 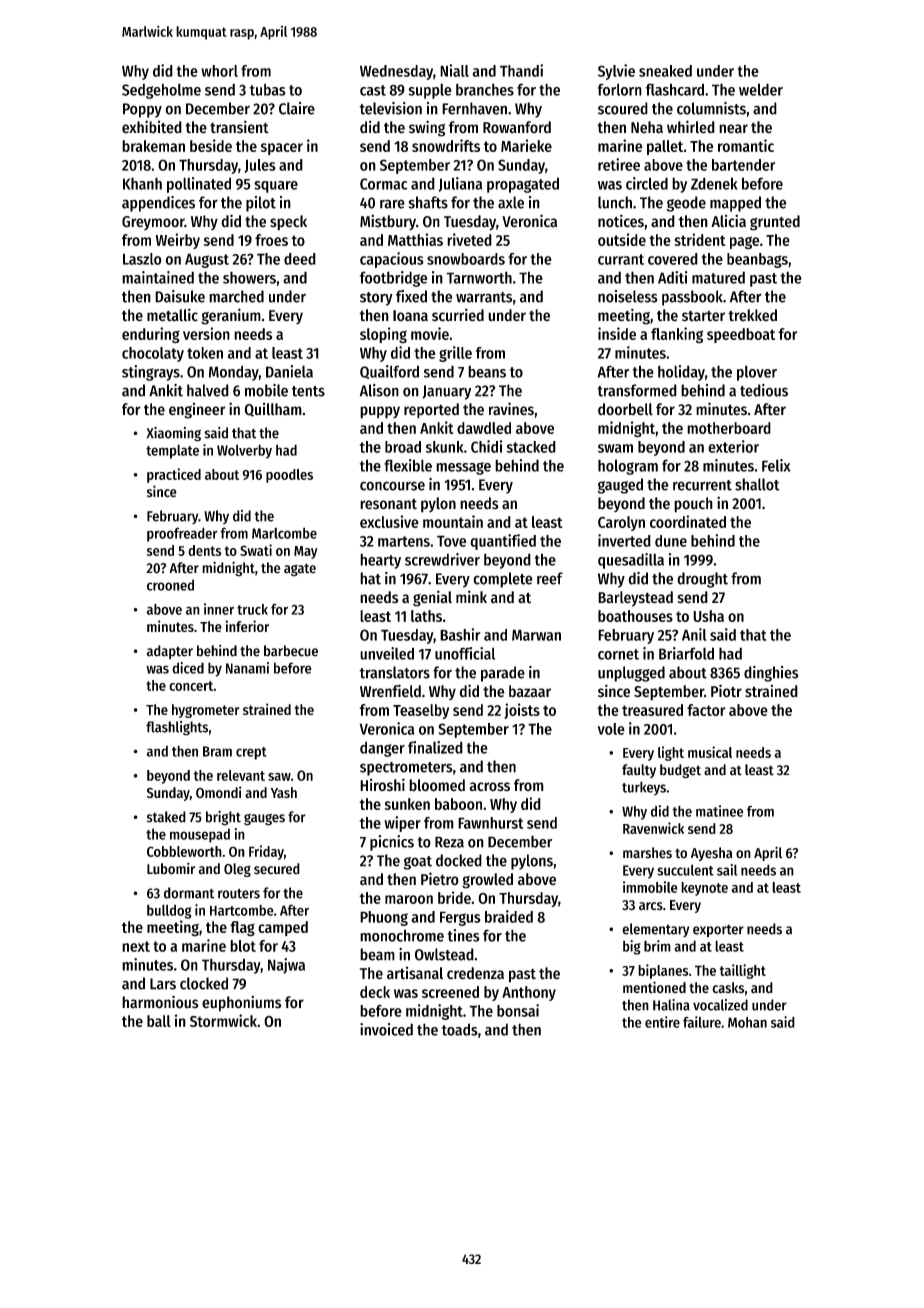 I want to click on staked, so click(x=166, y=817).
